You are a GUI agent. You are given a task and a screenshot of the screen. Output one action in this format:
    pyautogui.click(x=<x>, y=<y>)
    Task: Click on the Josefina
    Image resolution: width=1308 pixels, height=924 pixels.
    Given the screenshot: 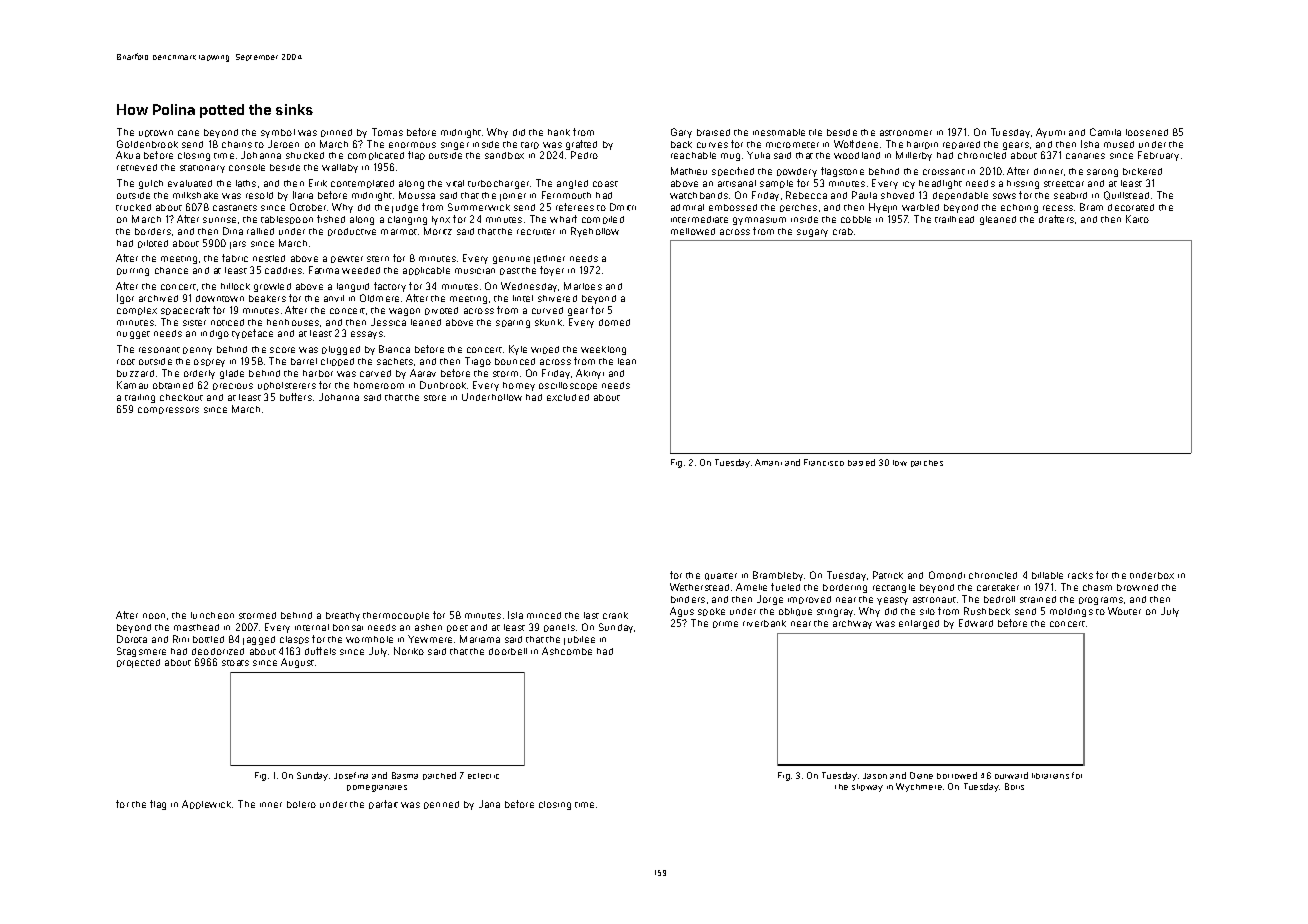 What is the action you would take?
    pyautogui.click(x=351, y=775)
